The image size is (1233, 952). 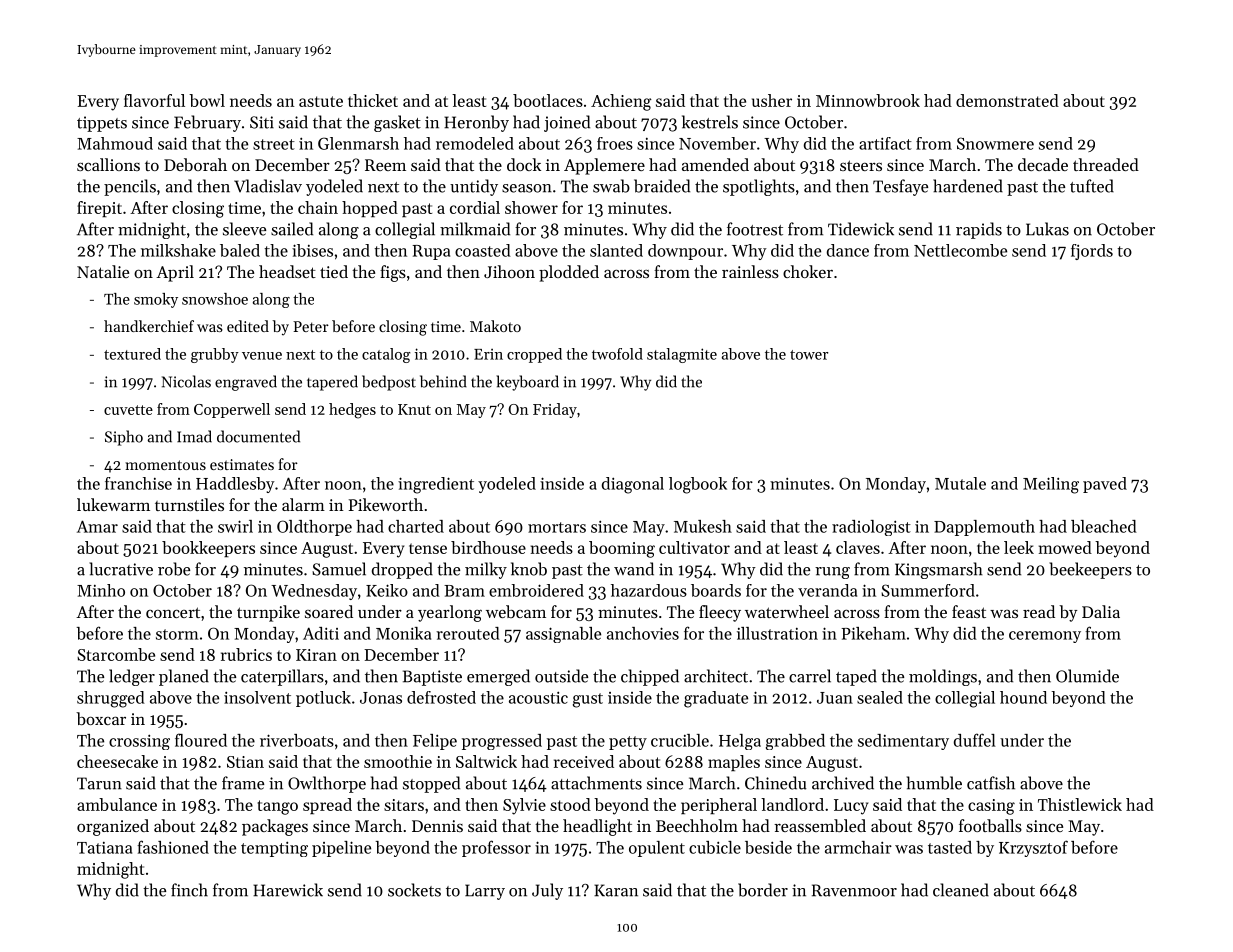 What do you see at coordinates (156, 300) in the document?
I see `smoky` at bounding box center [156, 300].
